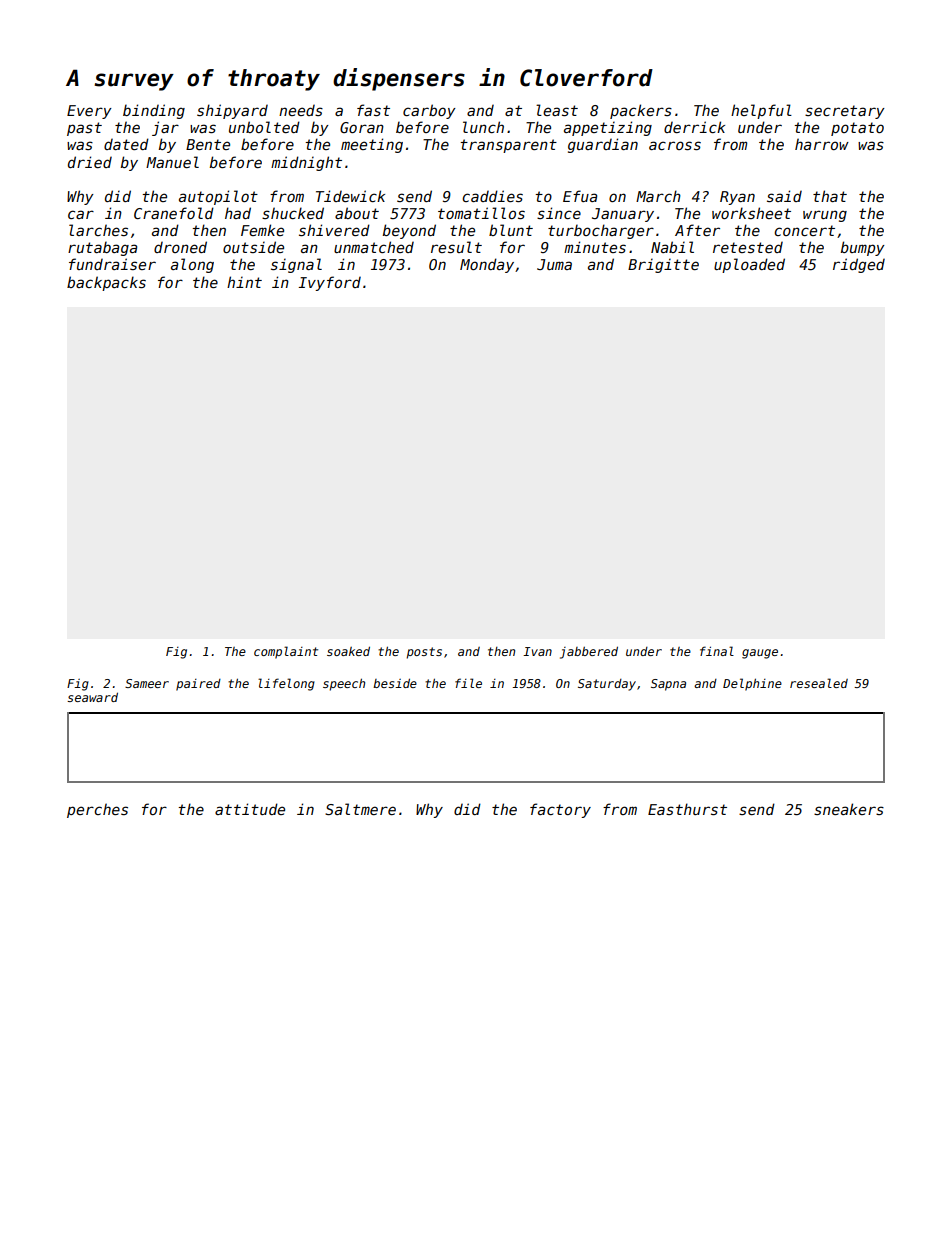 This screenshot has height=1233, width=952. What do you see at coordinates (663, 265) in the screenshot?
I see `Brigitte` at bounding box center [663, 265].
